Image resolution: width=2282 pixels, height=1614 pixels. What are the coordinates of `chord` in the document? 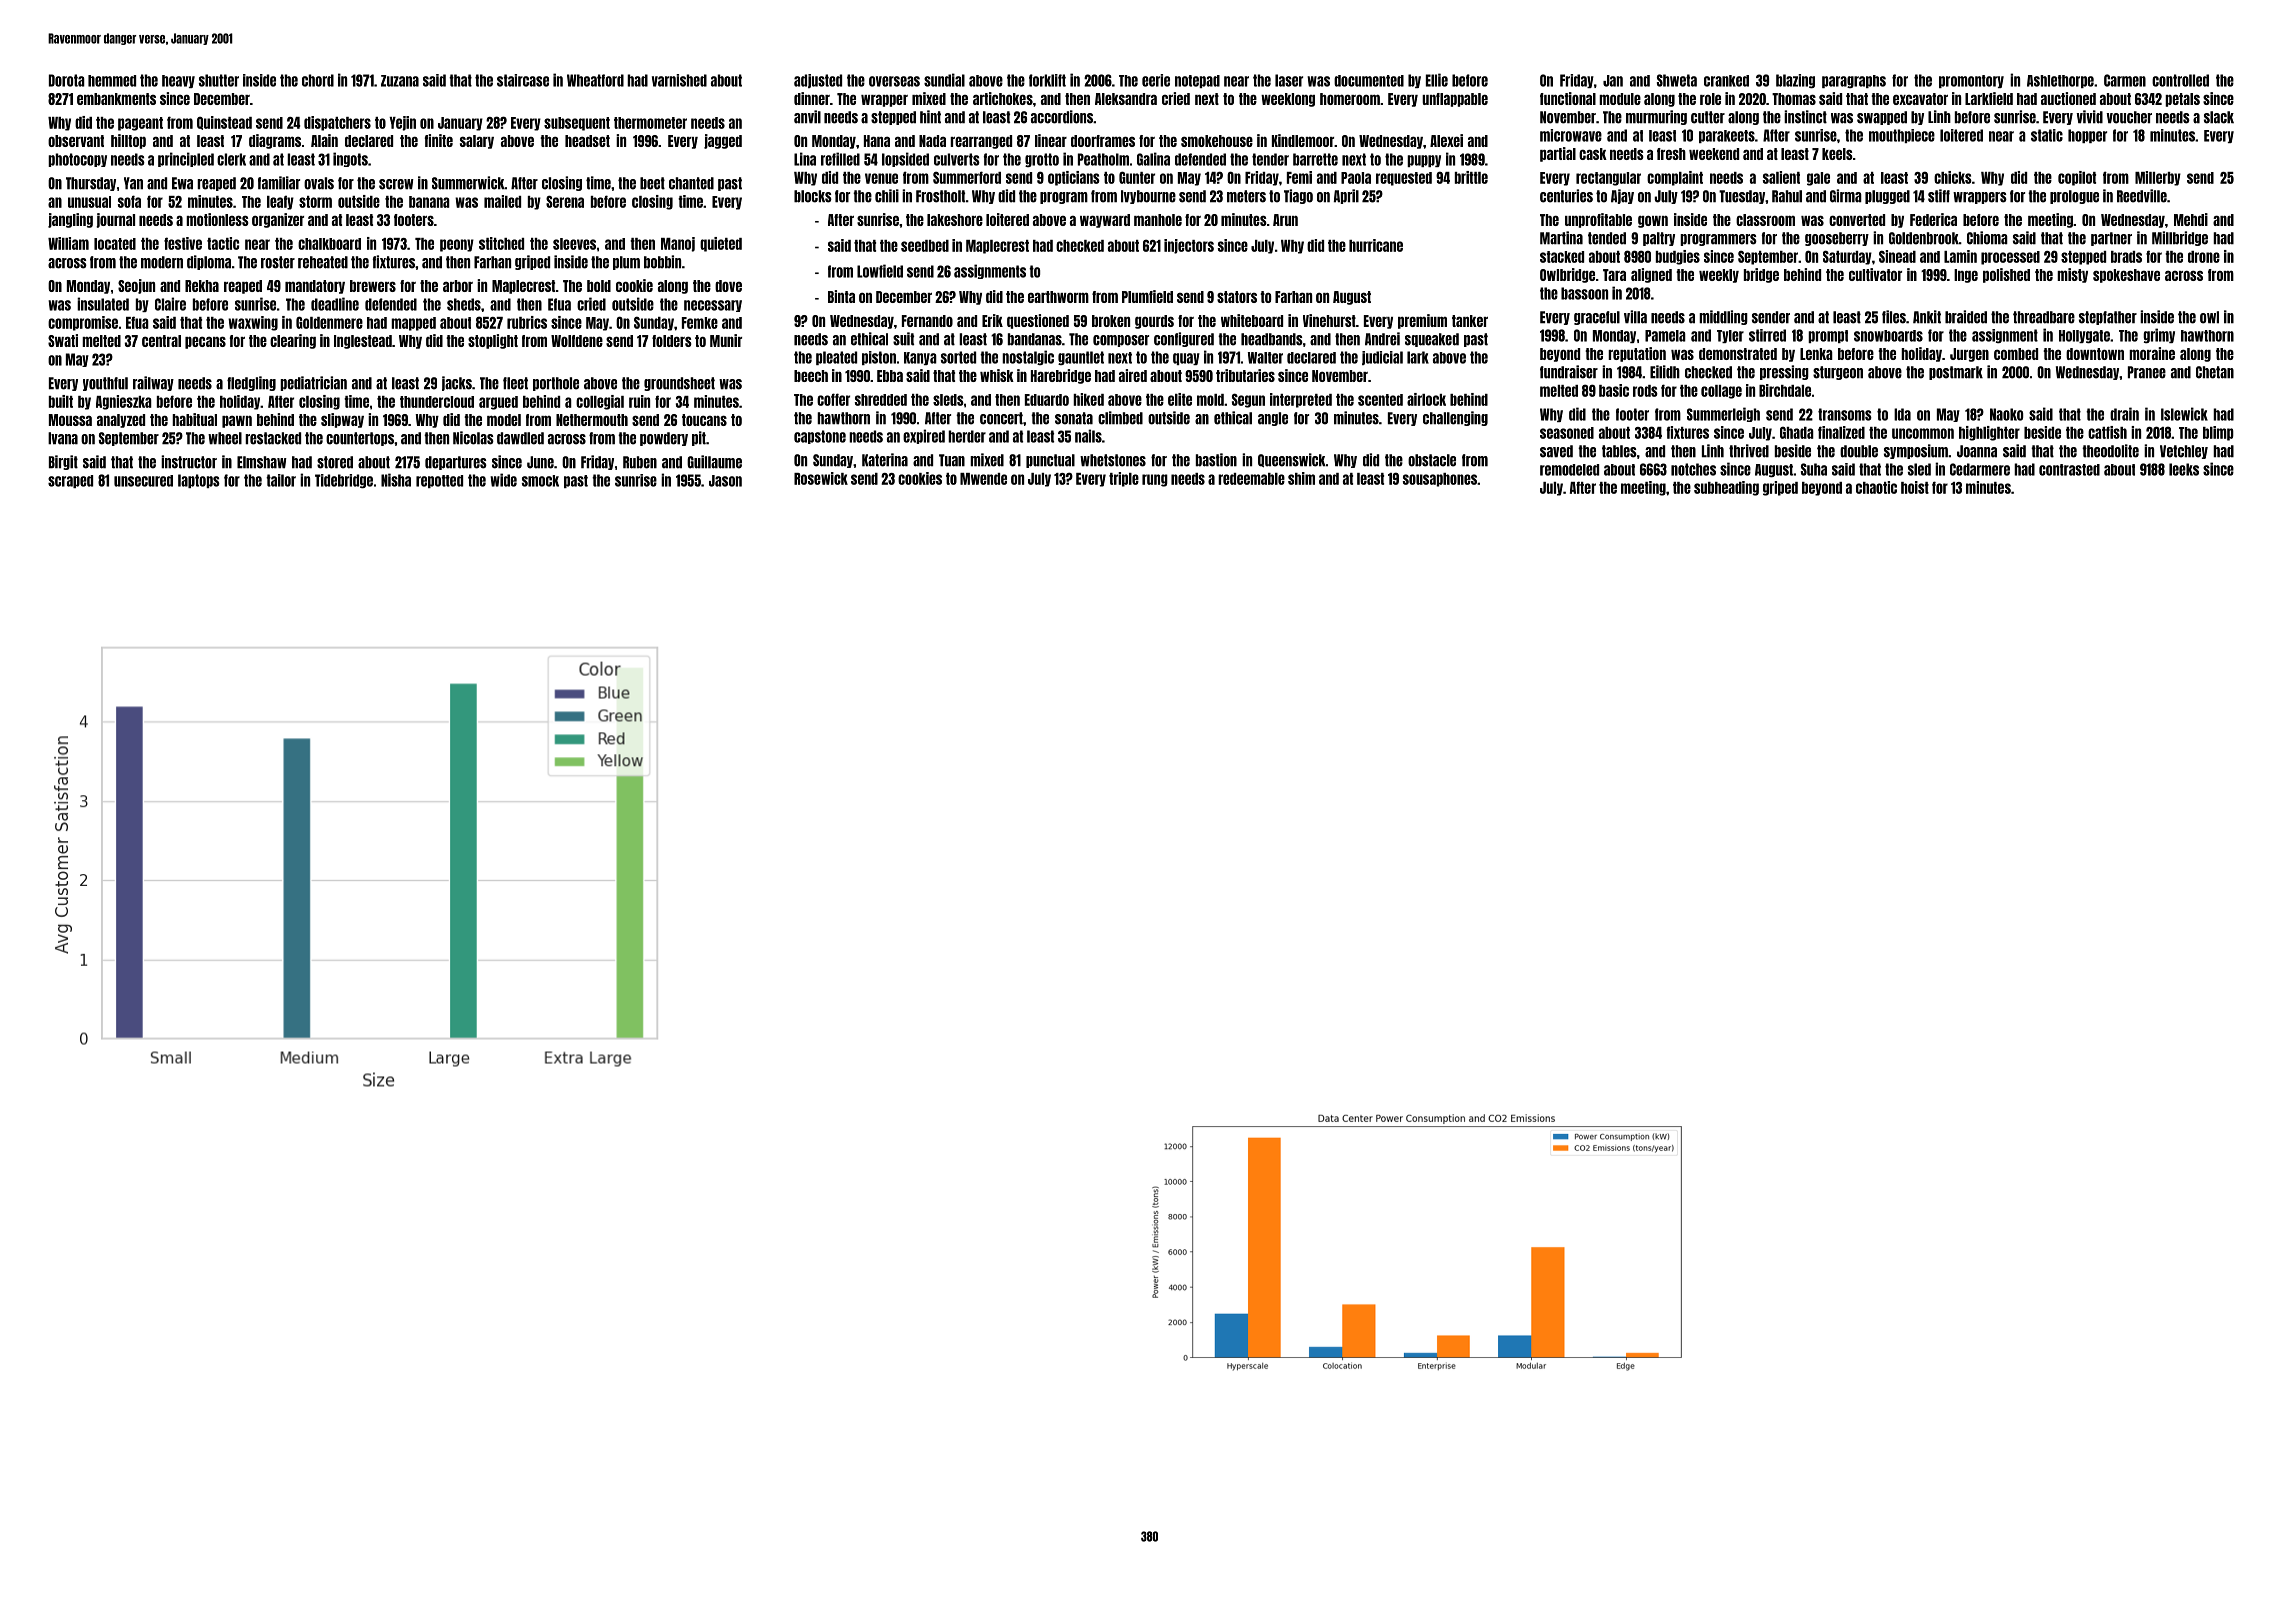 It's located at (318, 80).
